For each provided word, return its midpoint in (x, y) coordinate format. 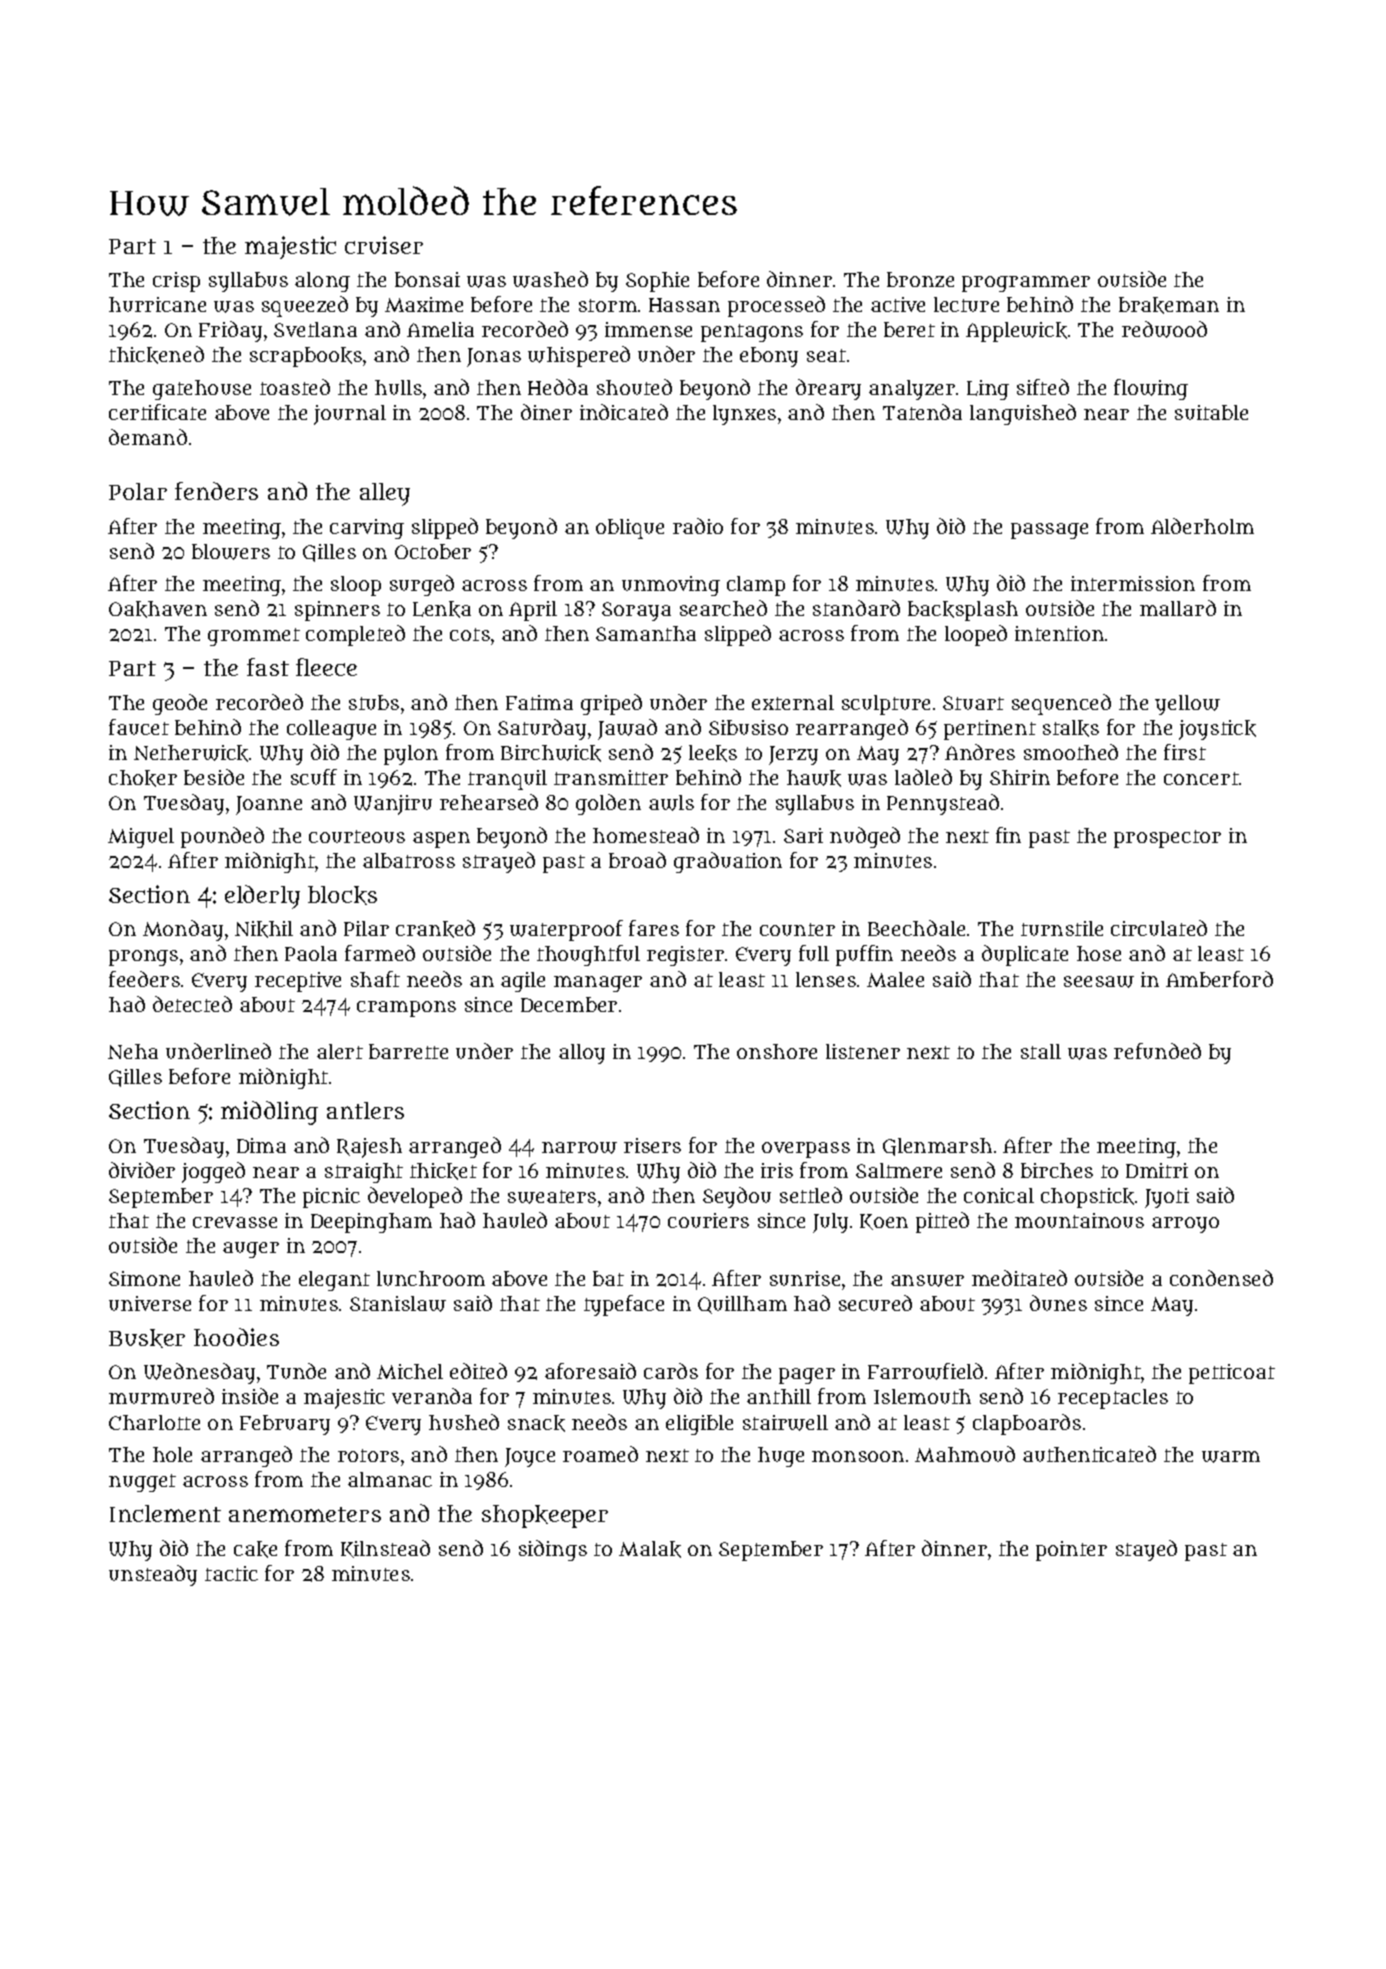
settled (811, 1195)
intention (1059, 633)
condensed (1221, 1278)
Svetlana (315, 329)
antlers (365, 1110)
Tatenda (922, 412)
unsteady (153, 1575)
